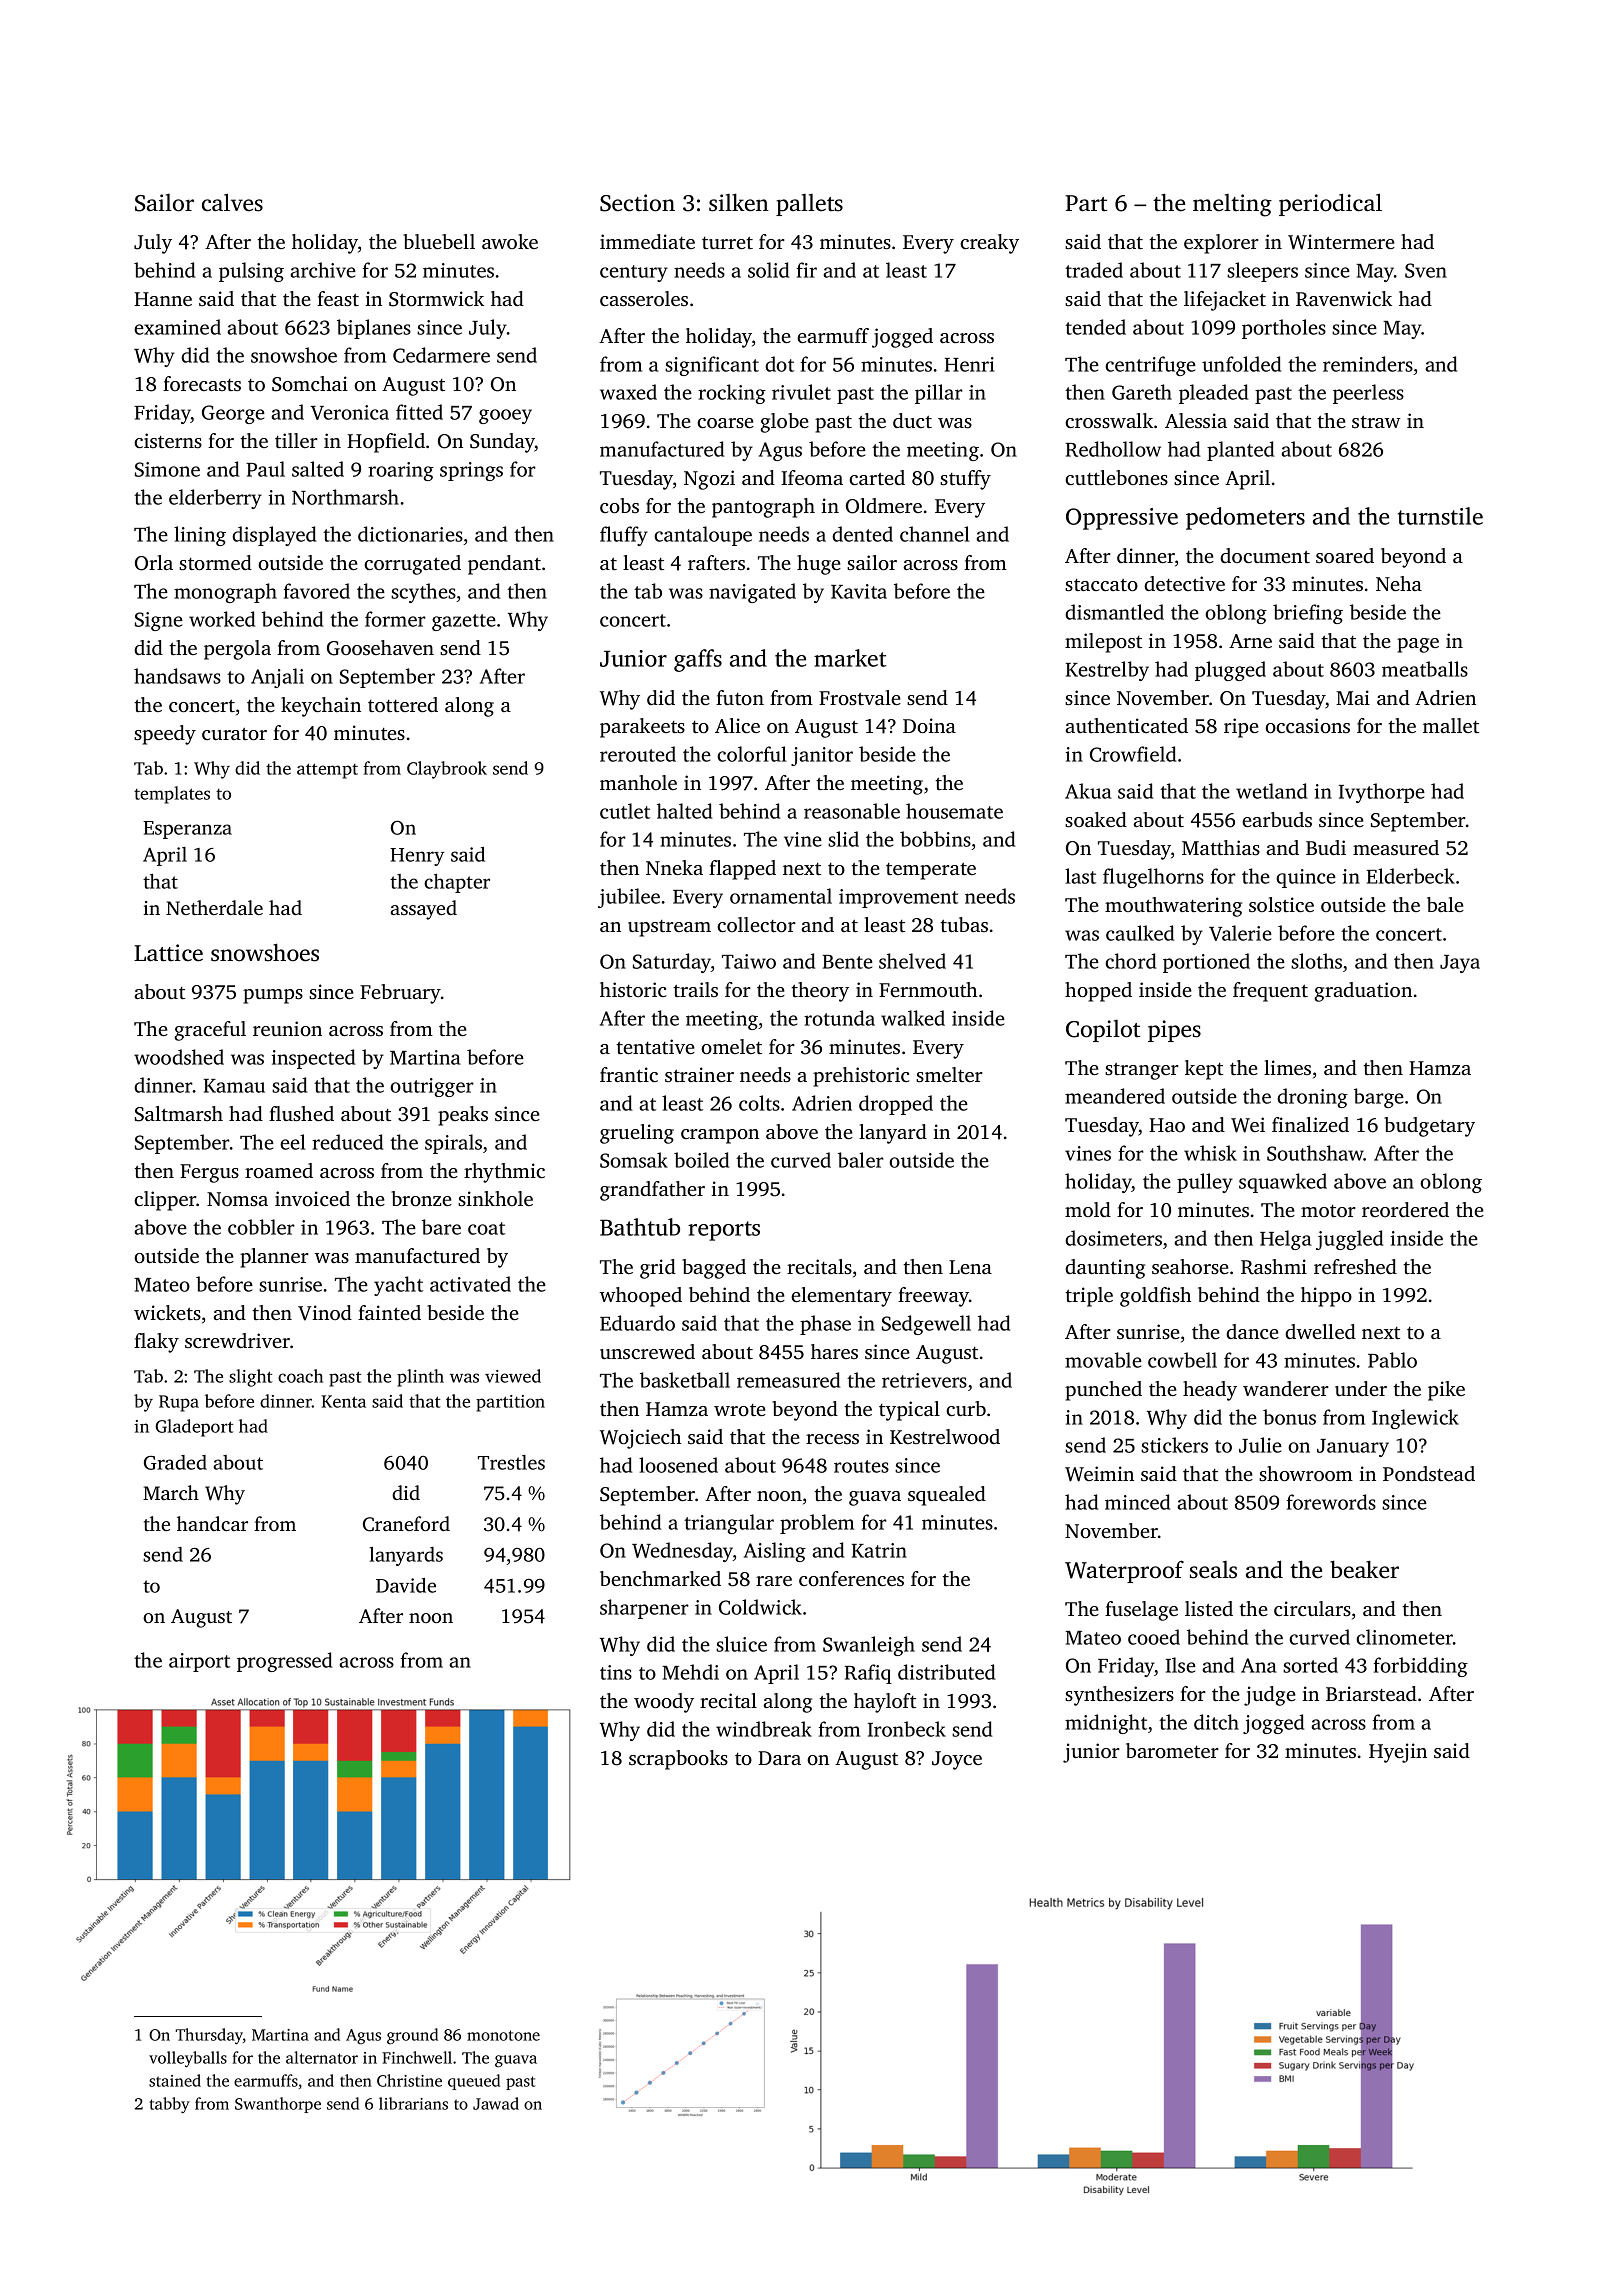 The height and width of the screenshot is (2292, 1620). I want to click on ripe, so click(1241, 728).
